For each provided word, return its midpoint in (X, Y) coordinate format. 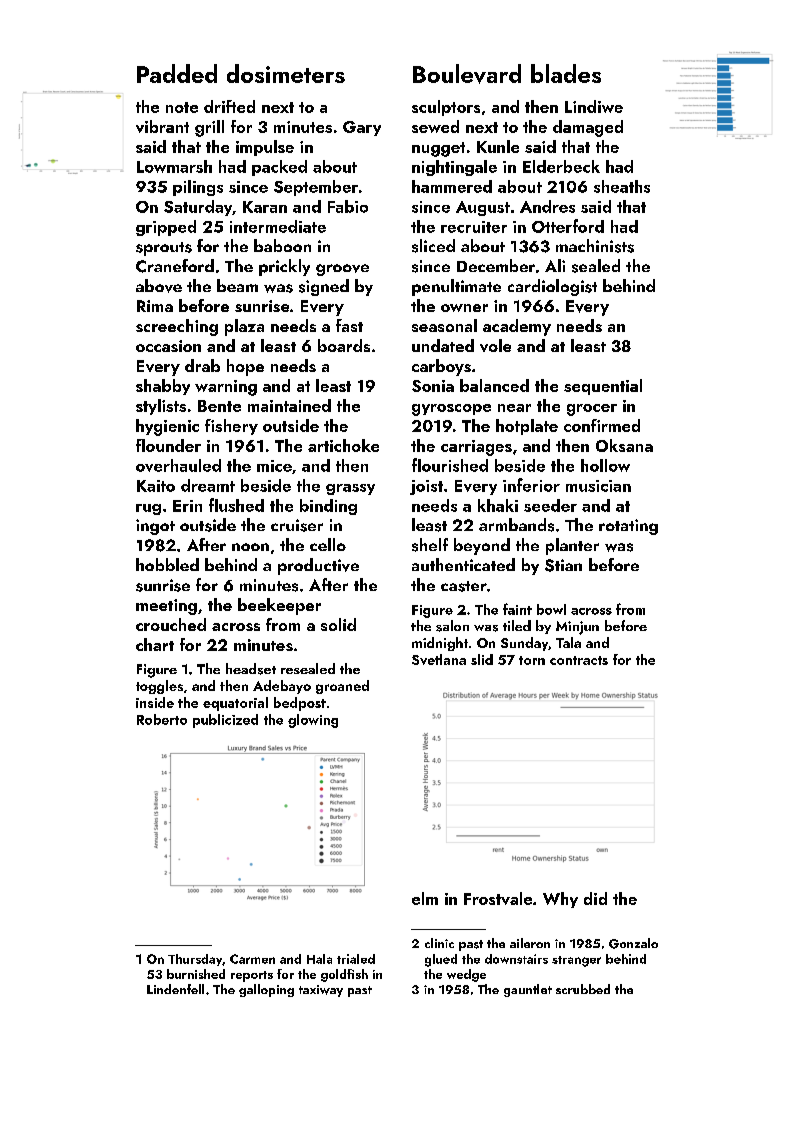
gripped (166, 228)
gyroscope (451, 410)
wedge (466, 975)
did (595, 898)
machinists (595, 246)
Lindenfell (175, 989)
